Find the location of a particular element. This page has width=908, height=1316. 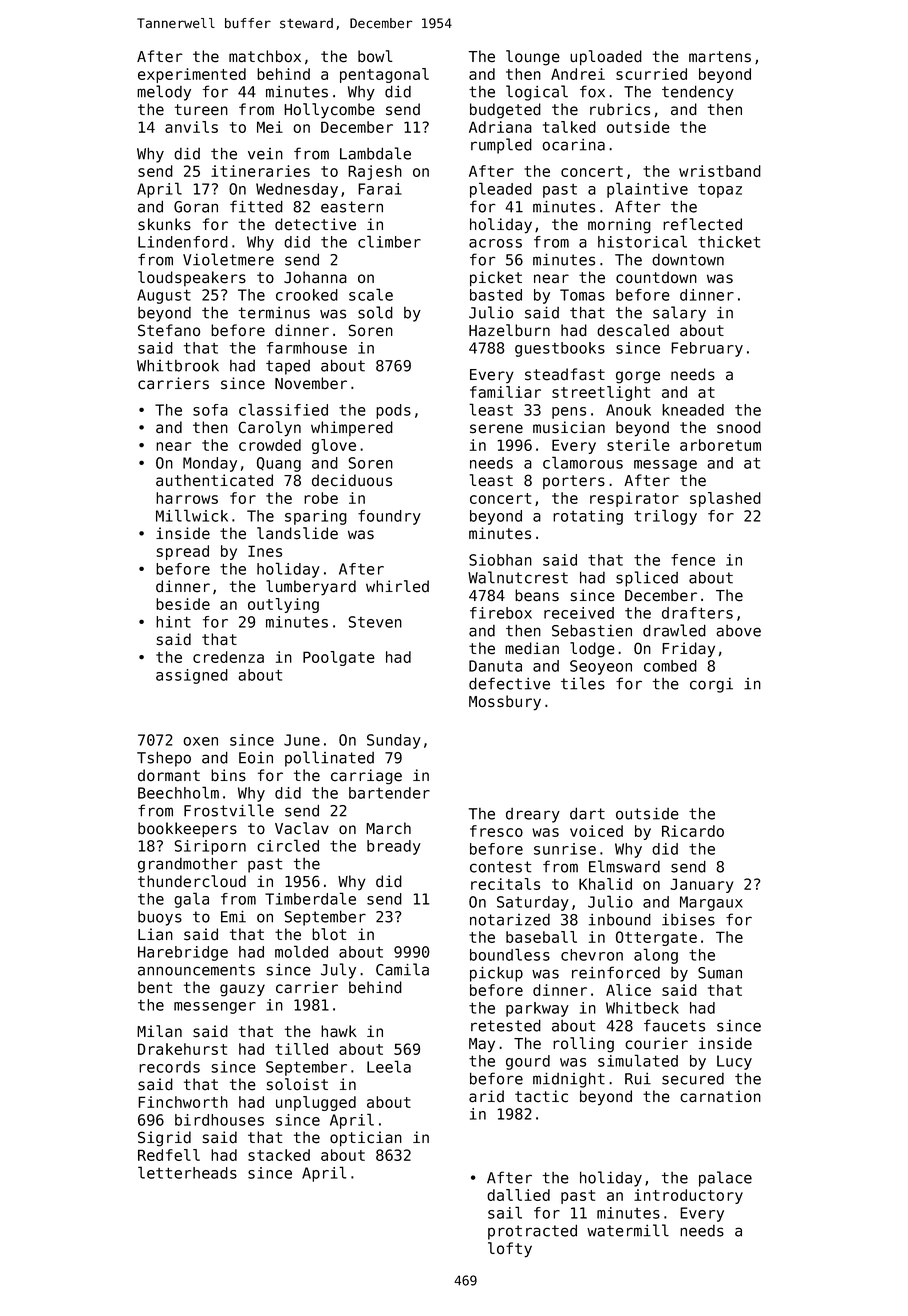

Khalid is located at coordinates (605, 884).
